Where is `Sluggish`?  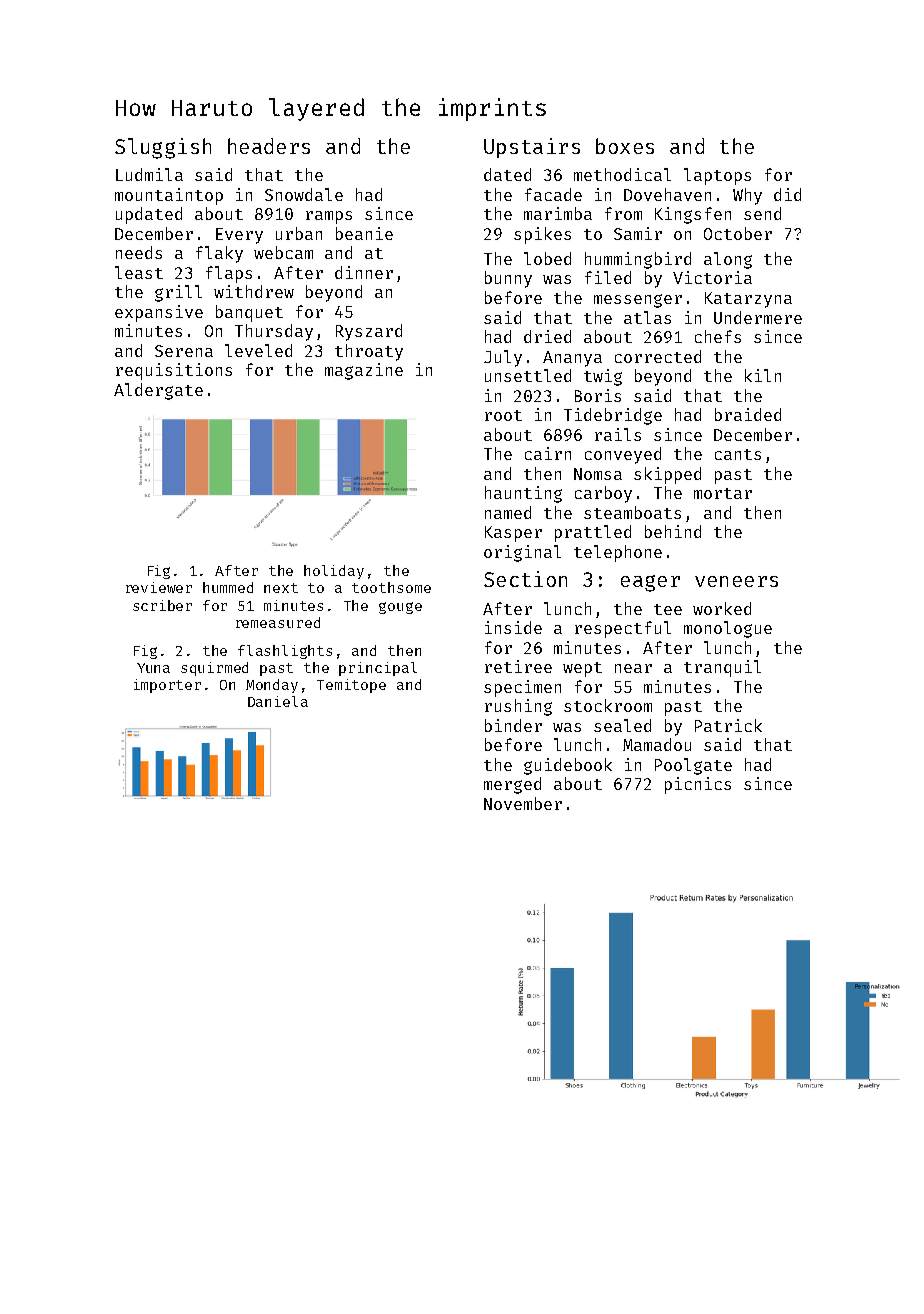
Sluggish is located at coordinates (163, 148).
